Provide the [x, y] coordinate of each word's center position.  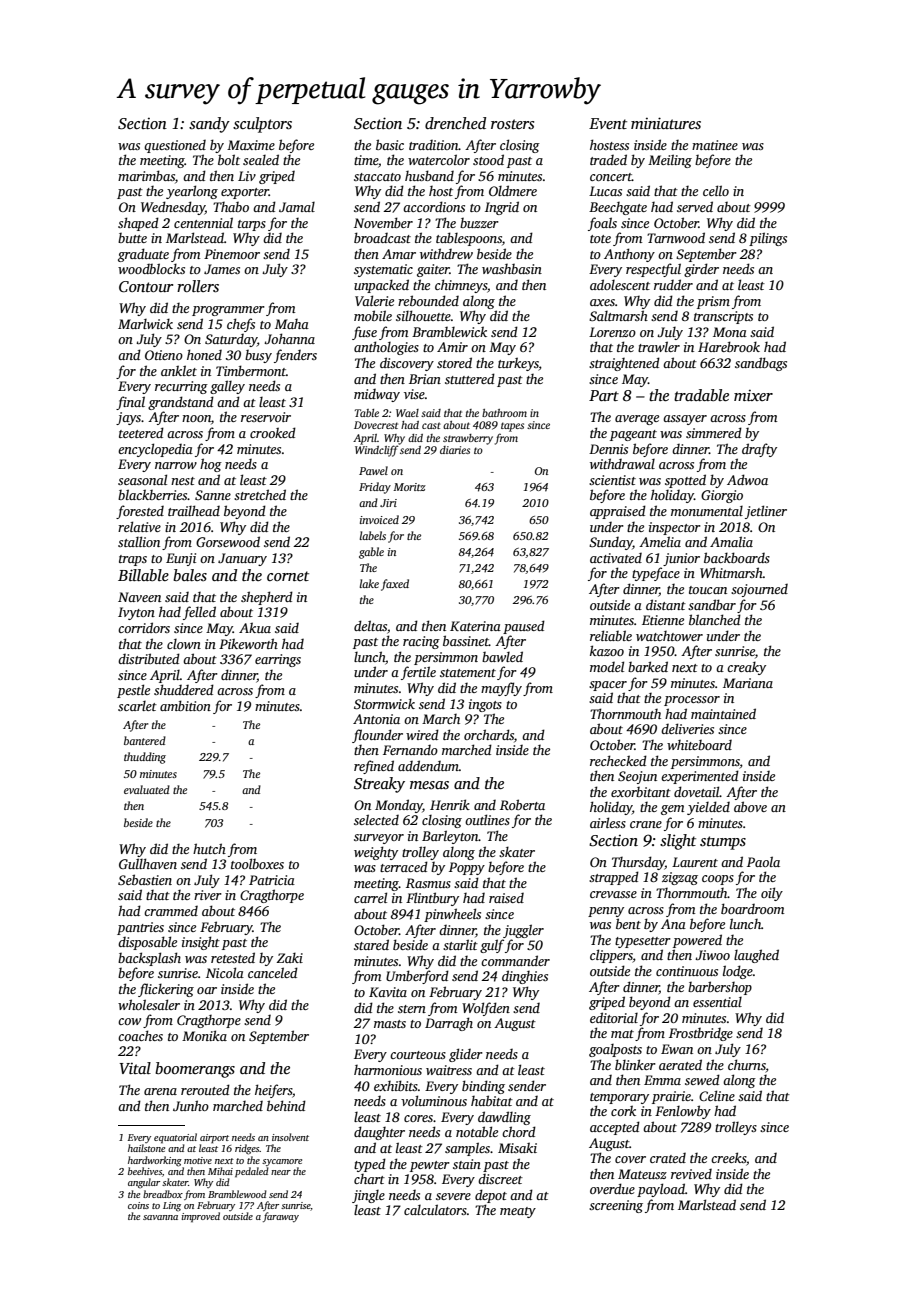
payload [661, 1190]
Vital [135, 1068]
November [383, 222]
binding [483, 1087]
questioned [175, 146]
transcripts [723, 317]
